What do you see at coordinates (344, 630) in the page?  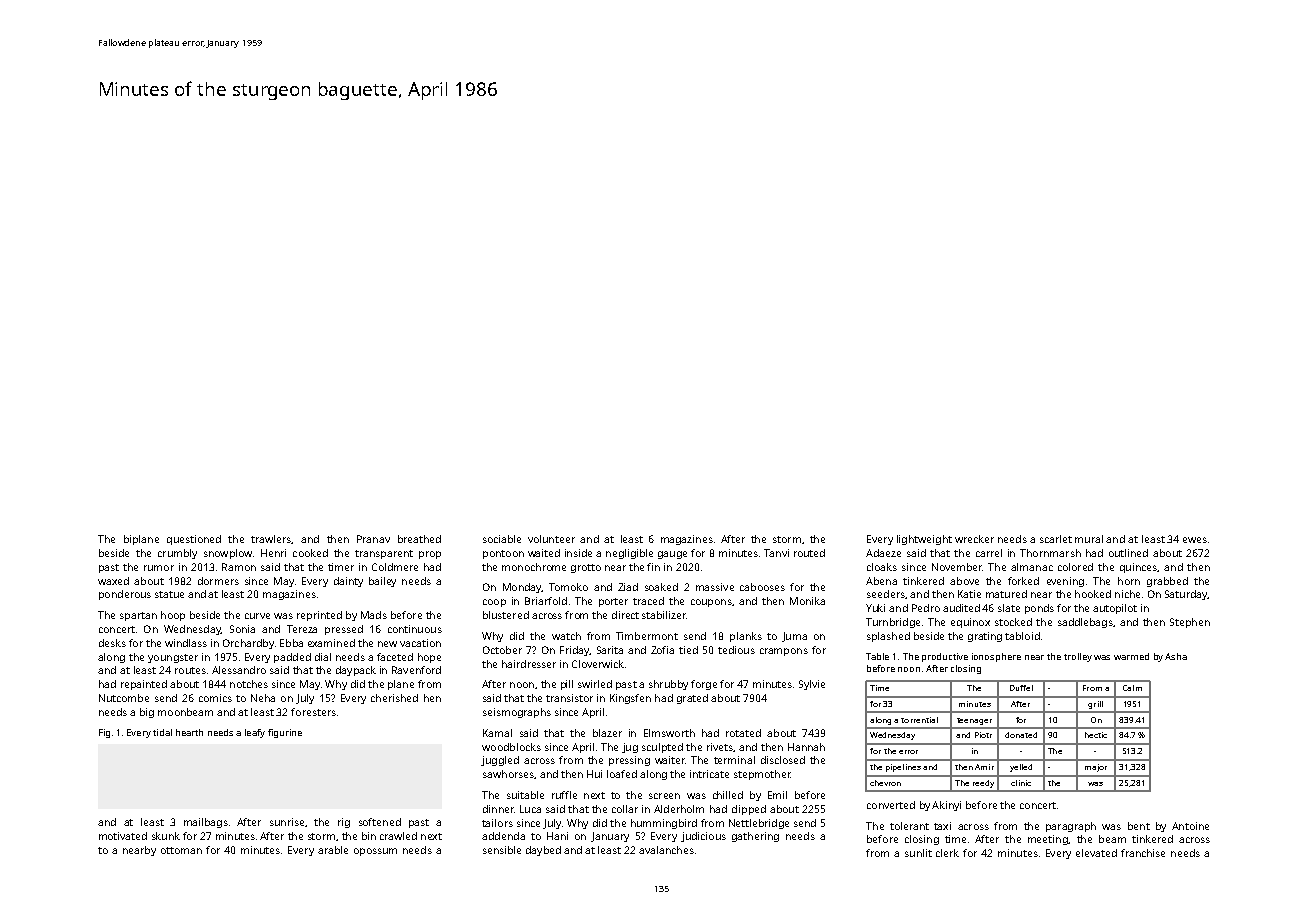 I see `pressed` at bounding box center [344, 630].
